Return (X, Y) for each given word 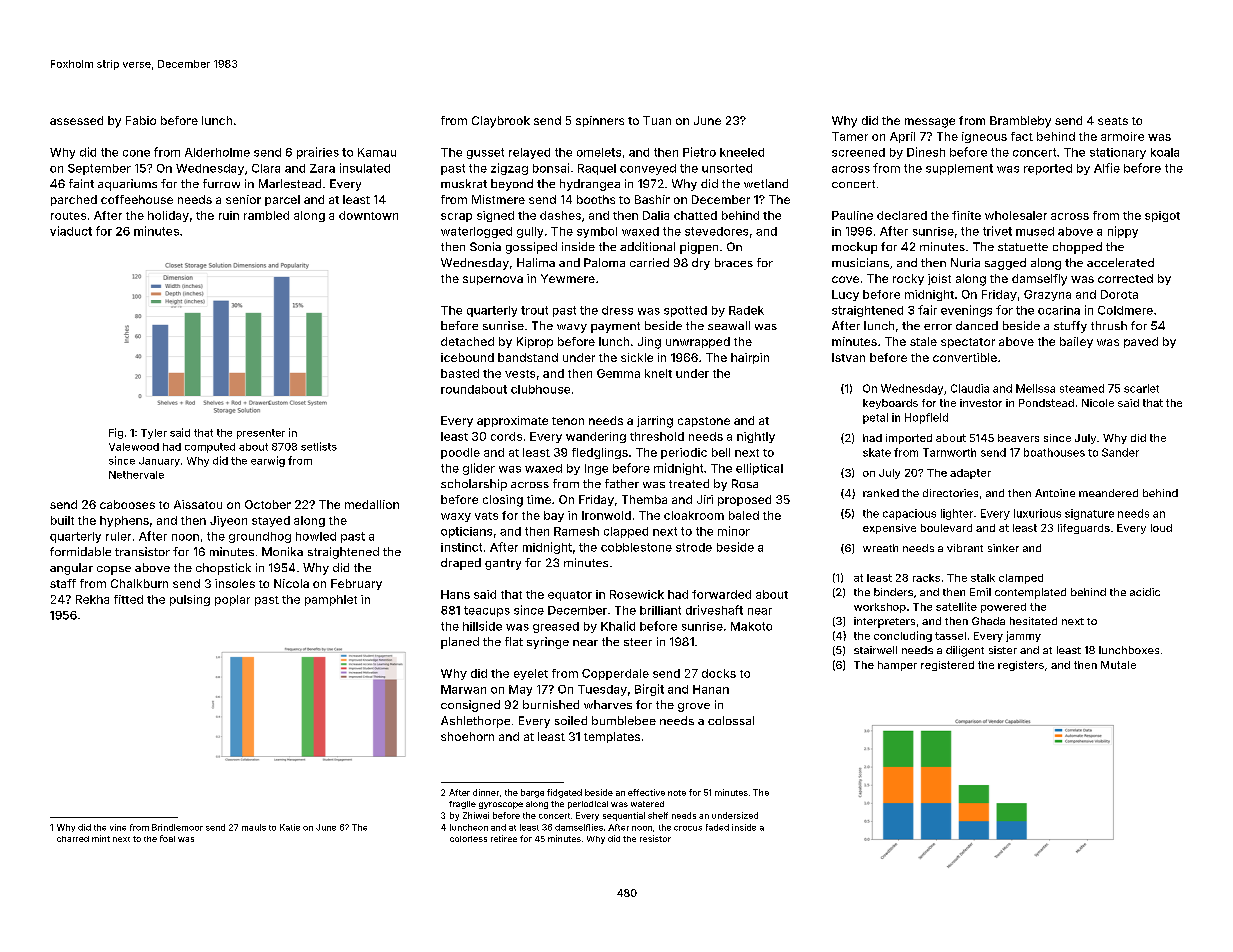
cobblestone (636, 547)
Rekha (92, 599)
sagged (1005, 264)
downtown (368, 215)
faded (717, 827)
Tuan (657, 120)
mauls (254, 827)
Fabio (141, 120)
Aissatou (198, 504)
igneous (984, 137)
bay (554, 516)
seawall (729, 325)
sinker (1003, 548)
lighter (957, 514)
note (677, 793)
